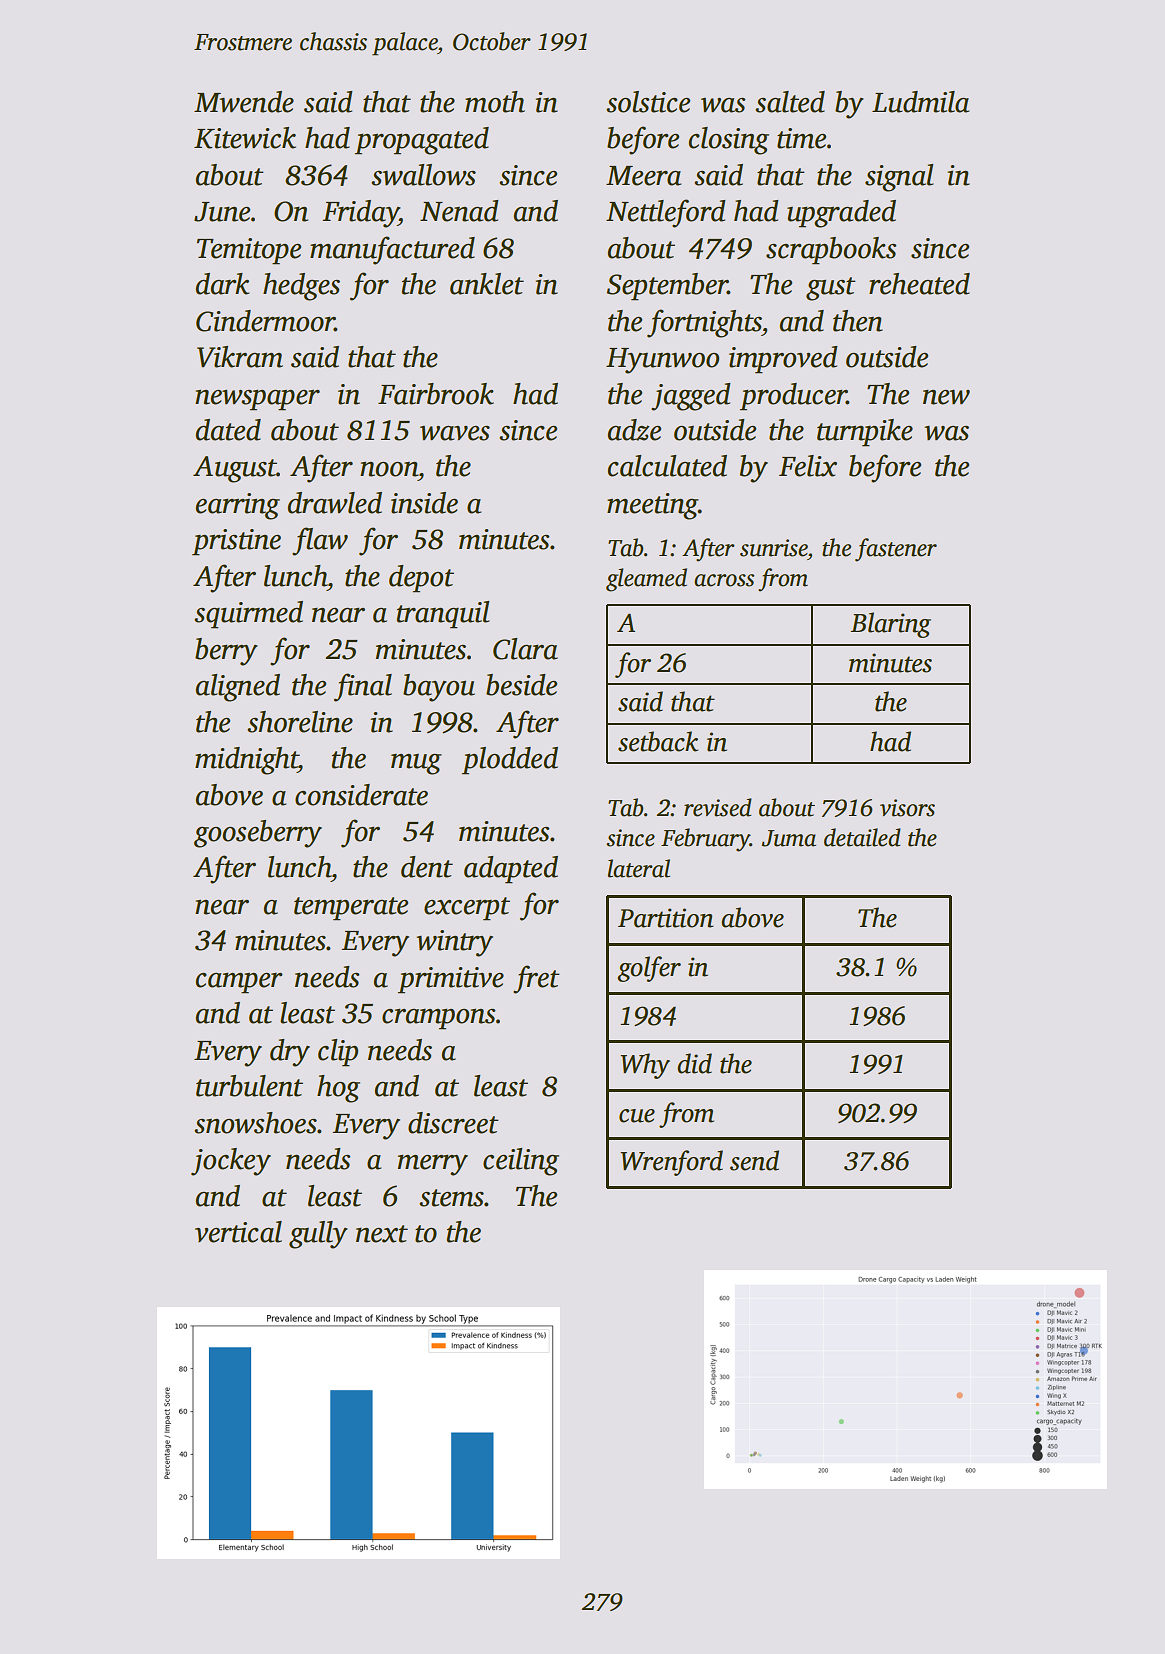 Image resolution: width=1165 pixels, height=1654 pixels. I want to click on adapted, so click(511, 870).
